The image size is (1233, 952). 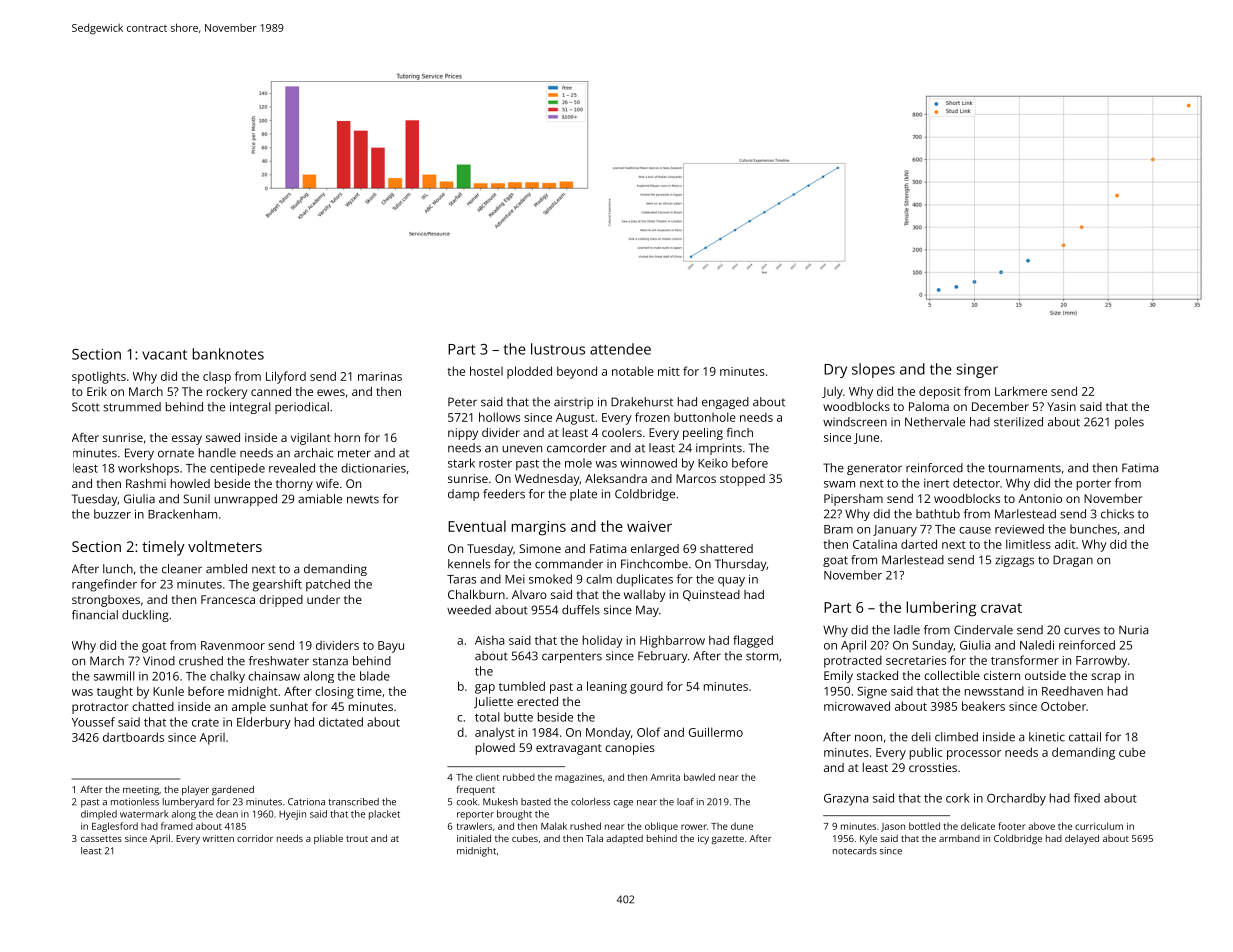 What do you see at coordinates (685, 802) in the image?
I see `loaf` at bounding box center [685, 802].
